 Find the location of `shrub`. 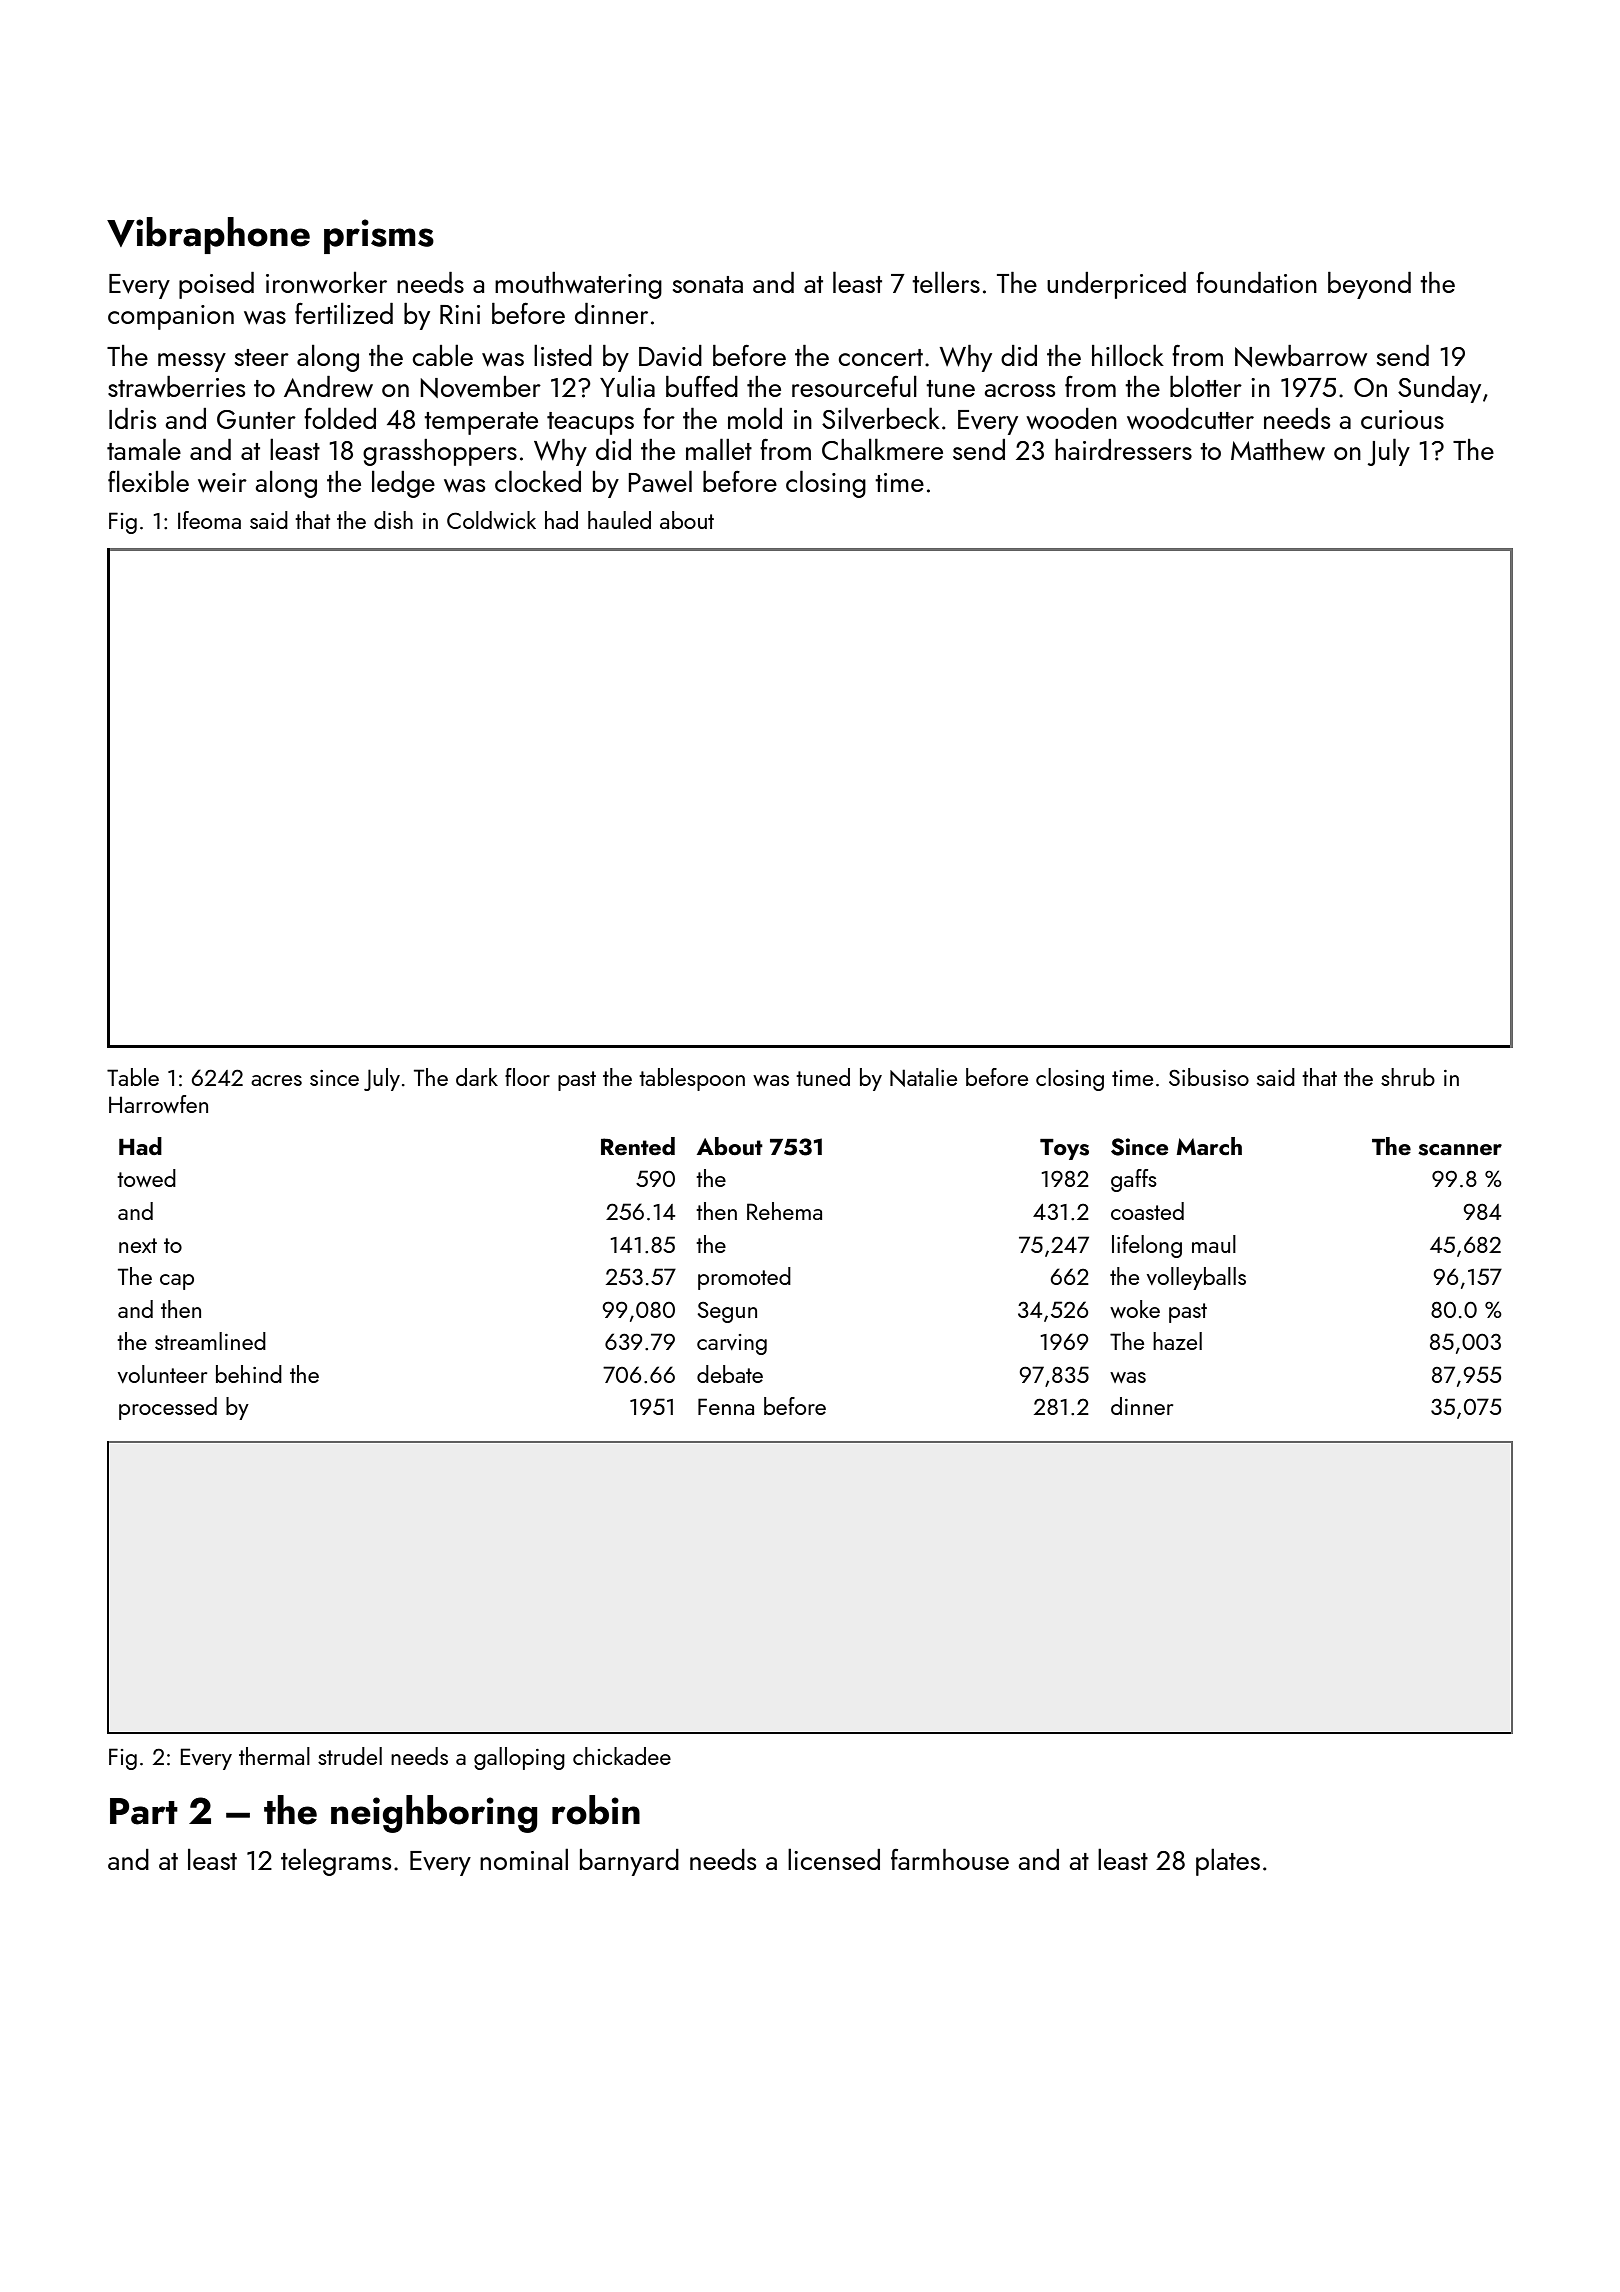

shrub is located at coordinates (1408, 1077).
